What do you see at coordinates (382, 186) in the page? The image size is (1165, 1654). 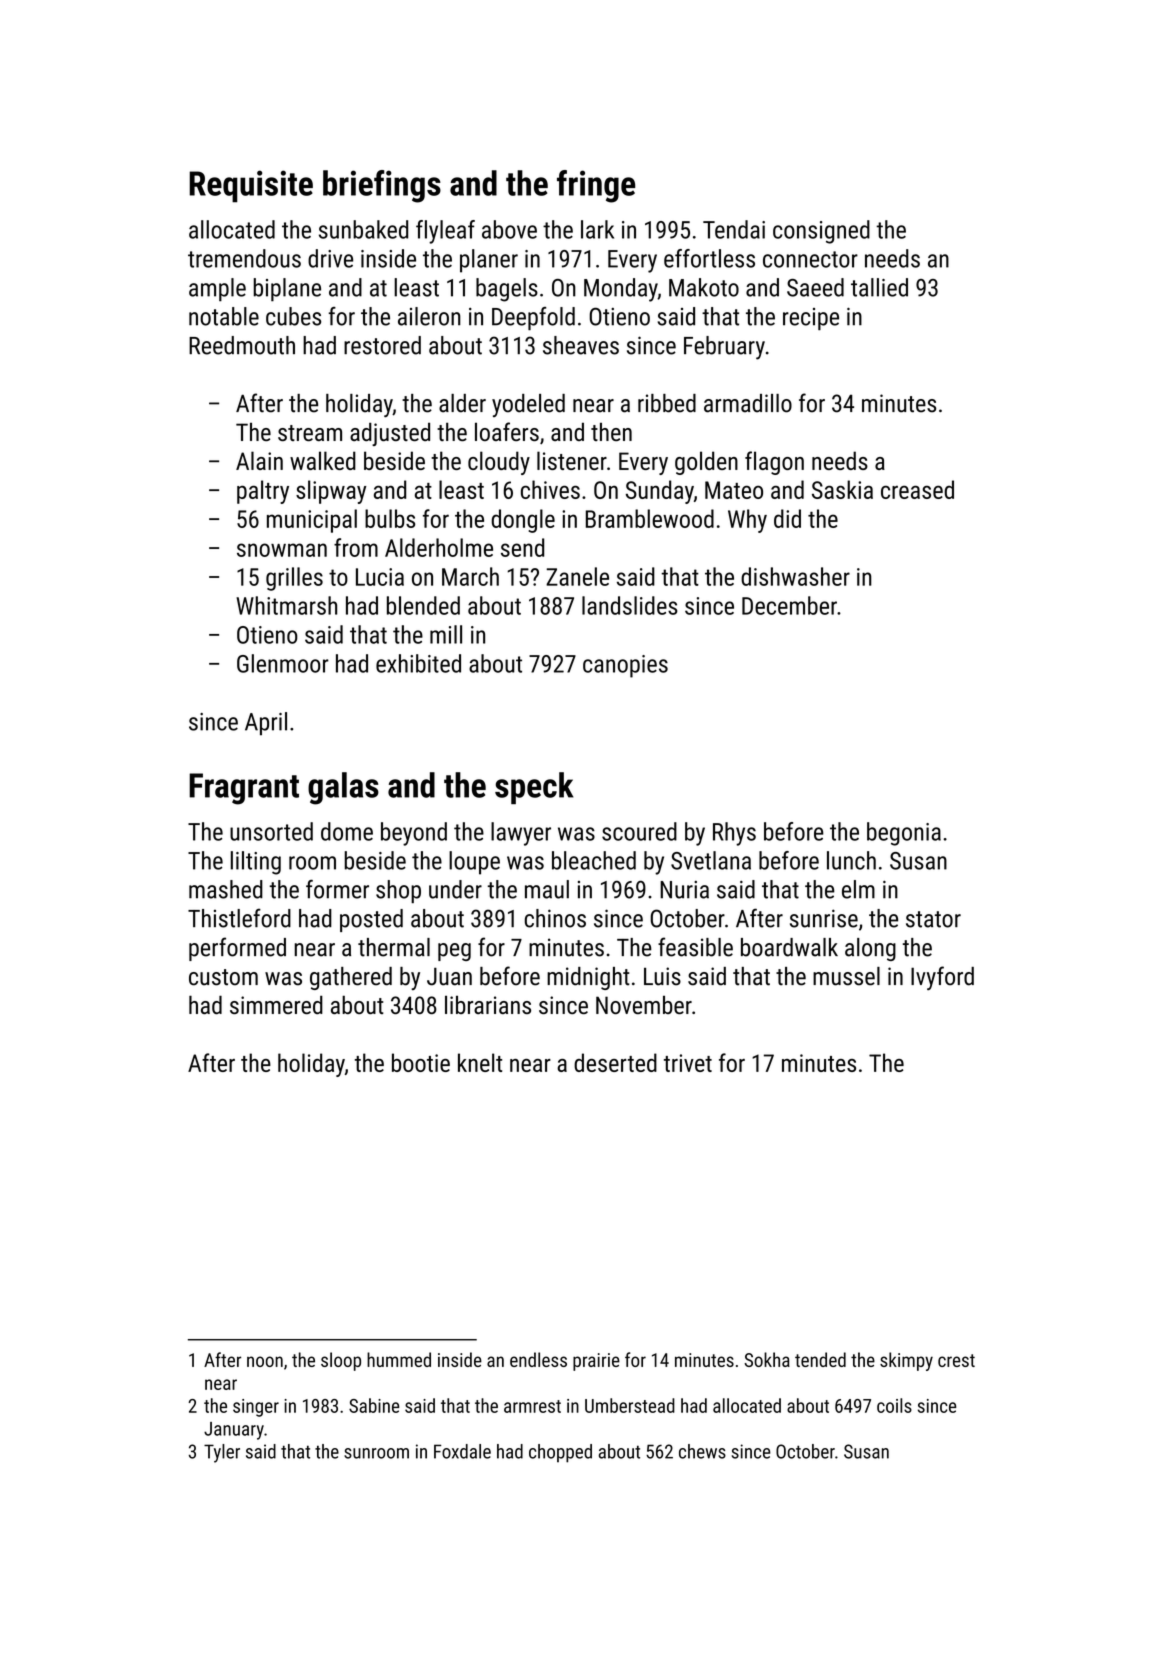 I see `briefings` at bounding box center [382, 186].
